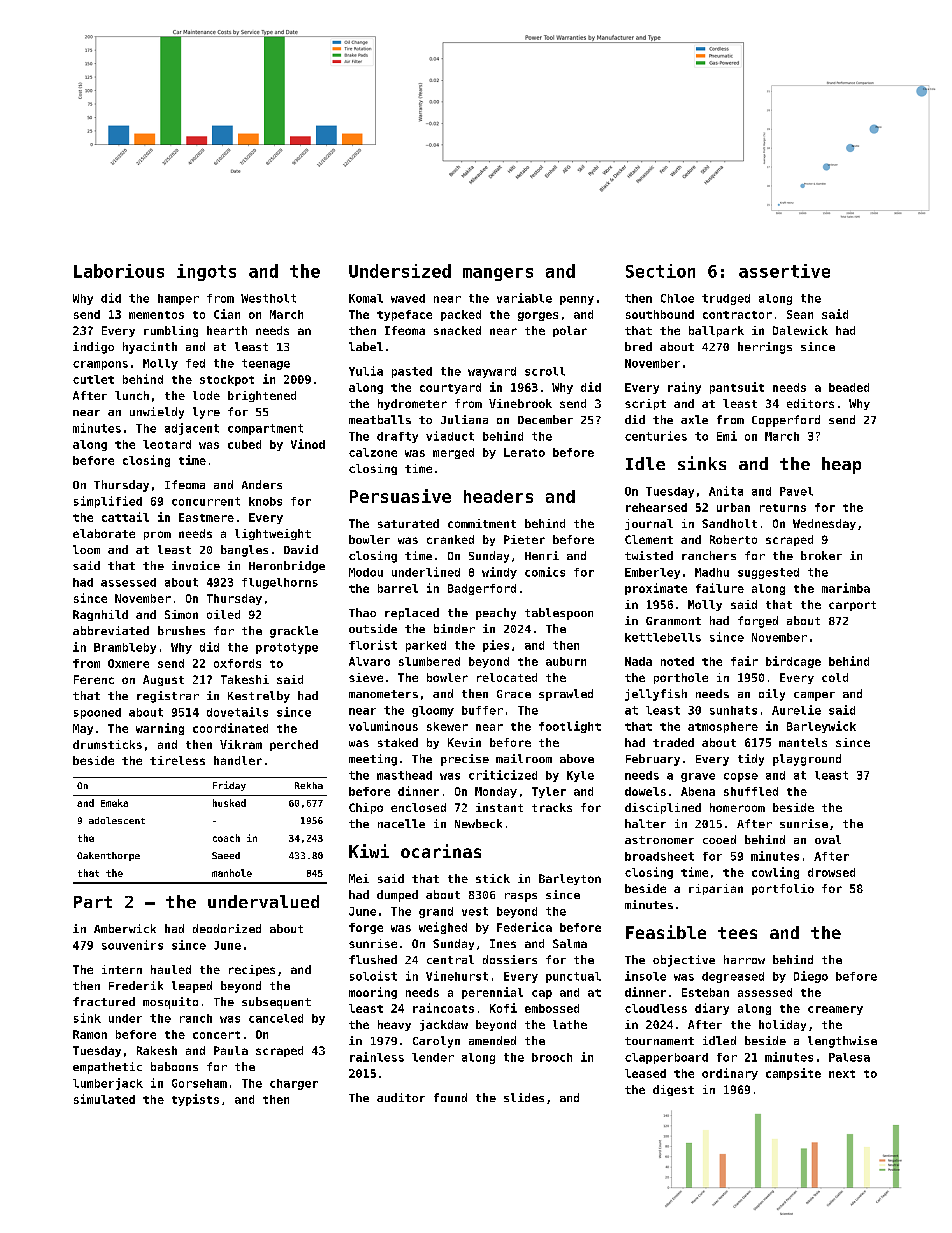 Image resolution: width=952 pixels, height=1233 pixels. I want to click on marimba, so click(846, 588).
